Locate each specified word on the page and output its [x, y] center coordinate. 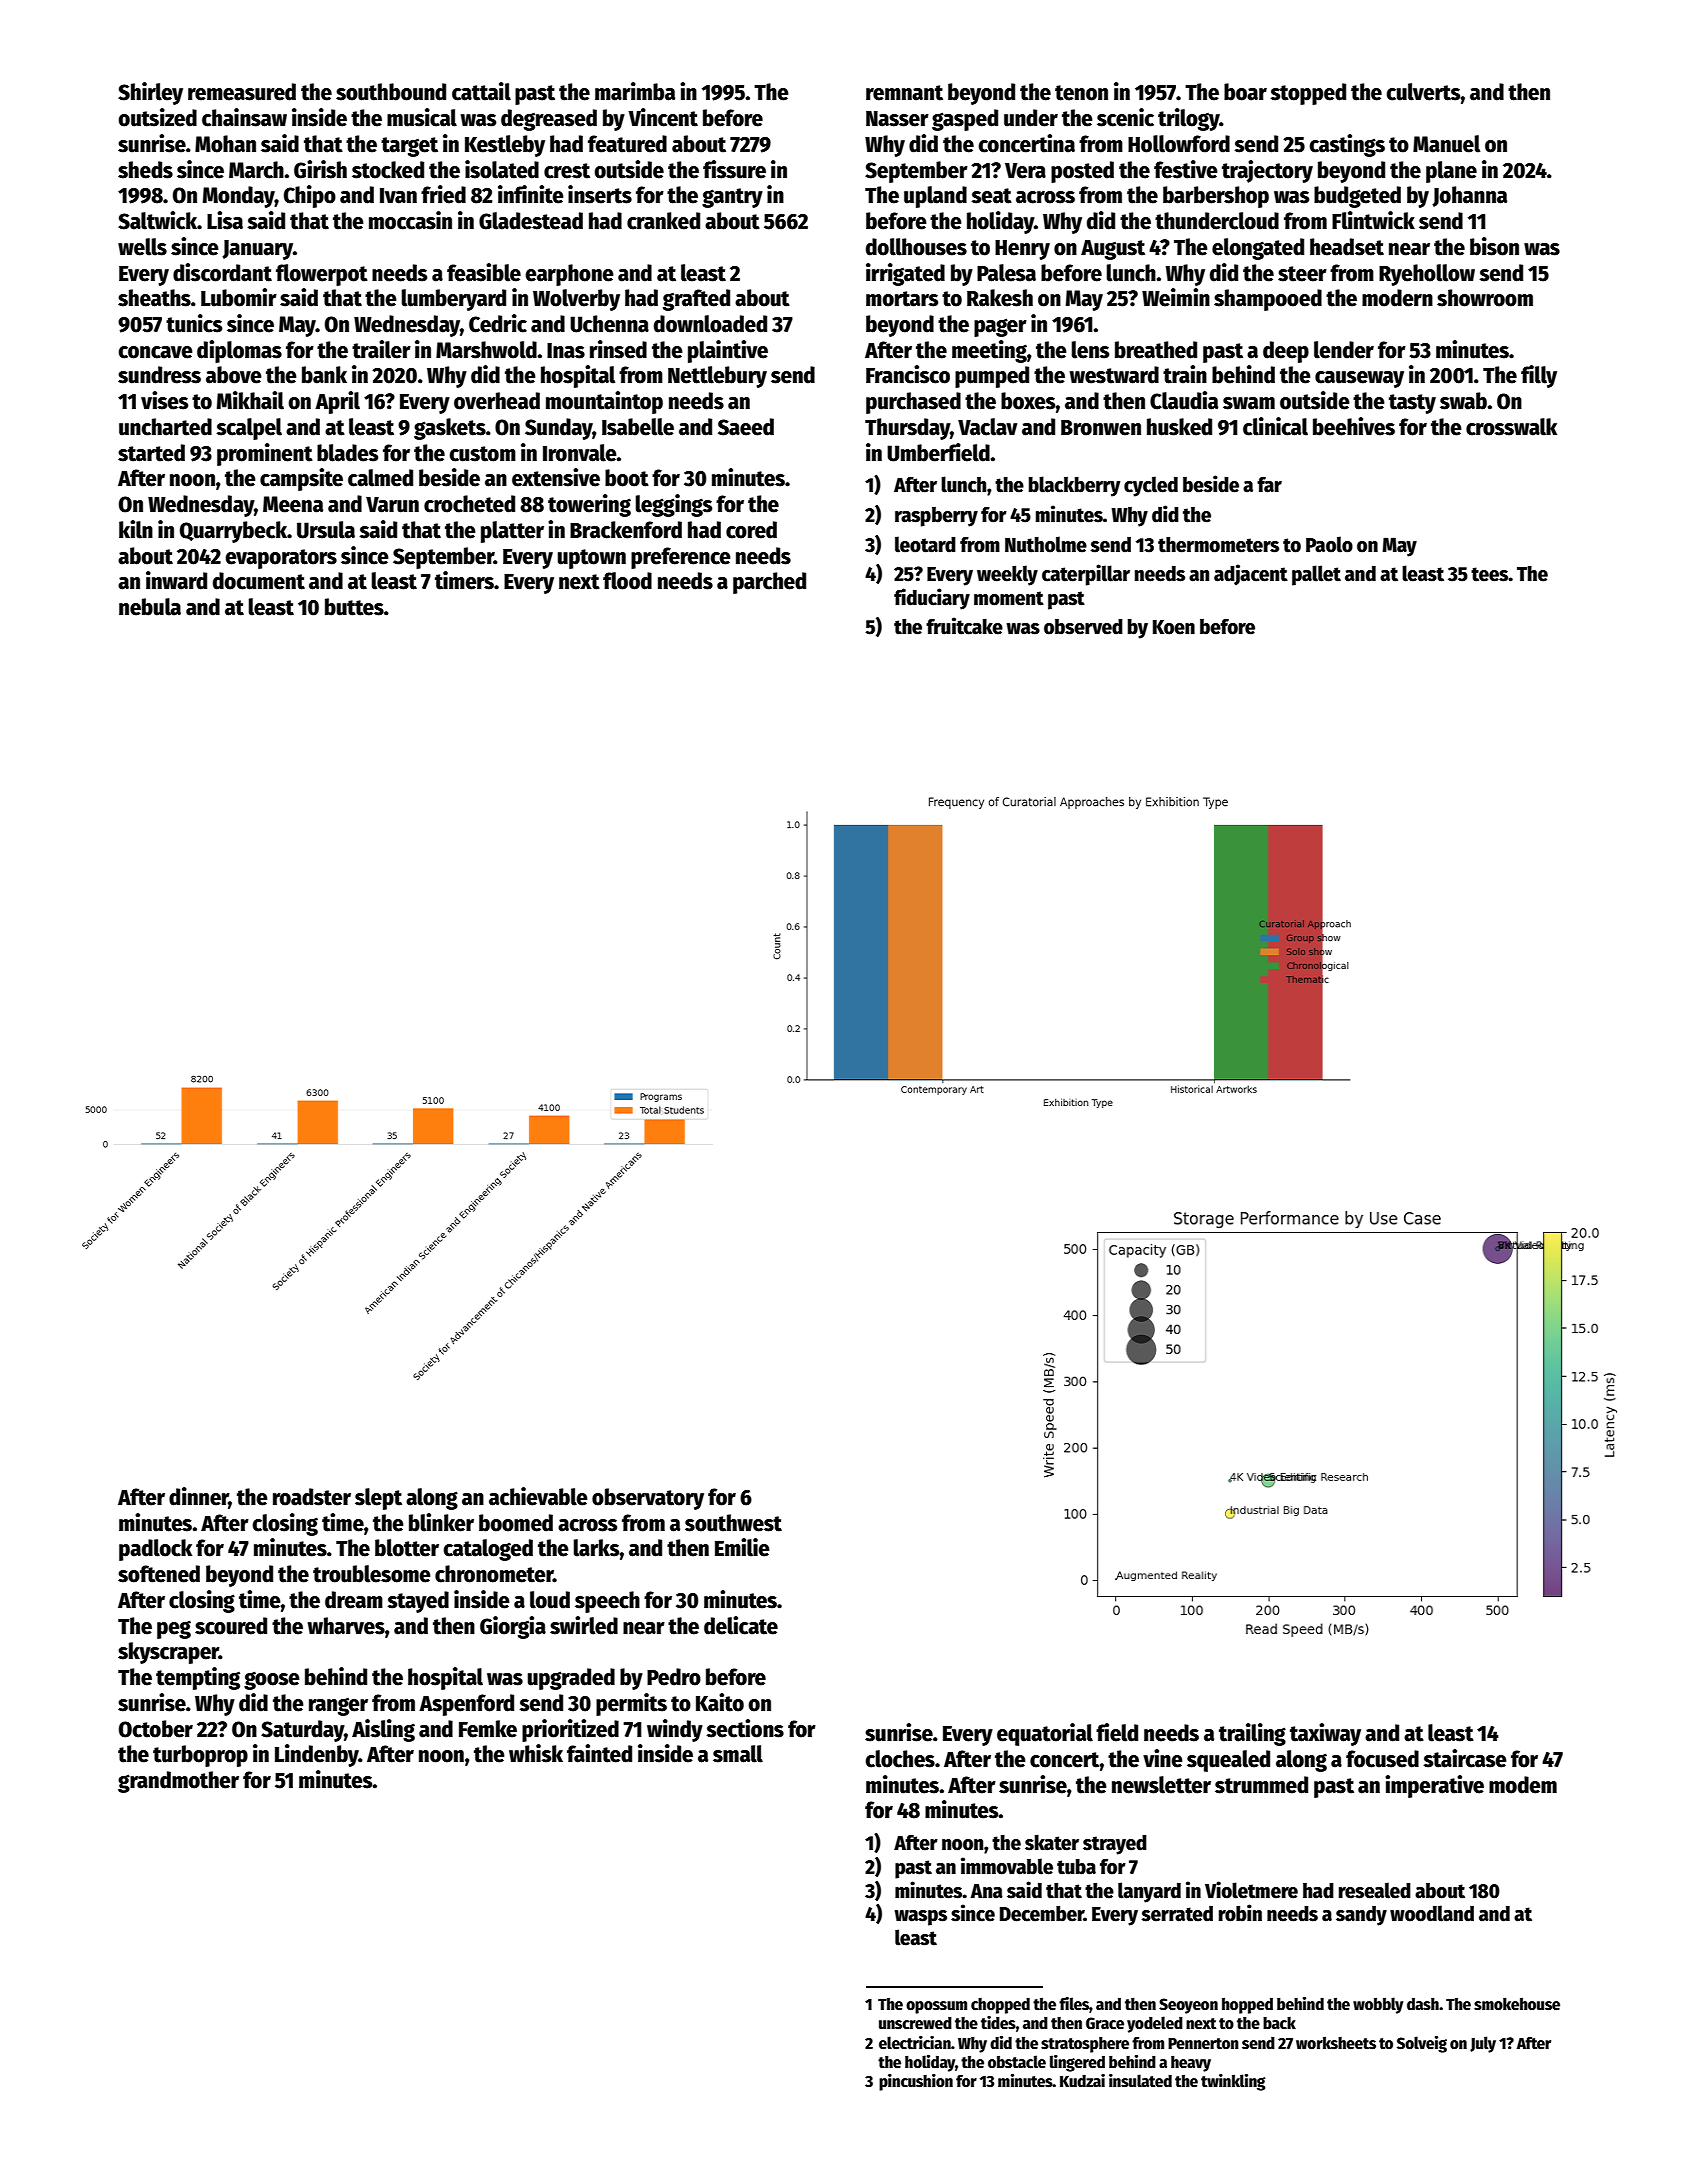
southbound [391, 92]
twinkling [1233, 2082]
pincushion [916, 2082]
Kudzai [1082, 2080]
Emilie [742, 1547]
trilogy [1189, 119]
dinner [199, 1497]
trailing [1252, 1734]
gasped [965, 120]
